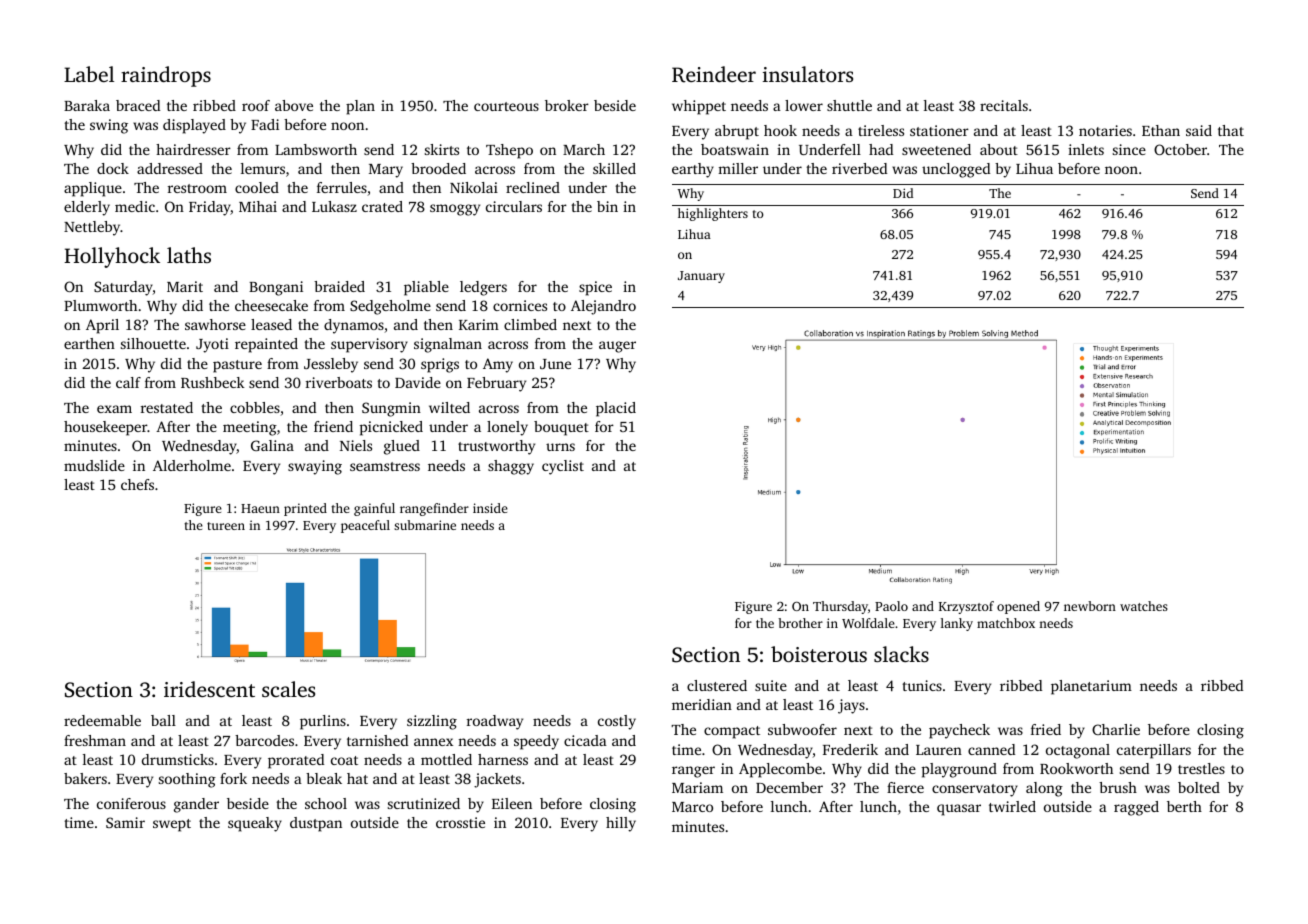  What do you see at coordinates (617, 347) in the image?
I see `auger` at bounding box center [617, 347].
